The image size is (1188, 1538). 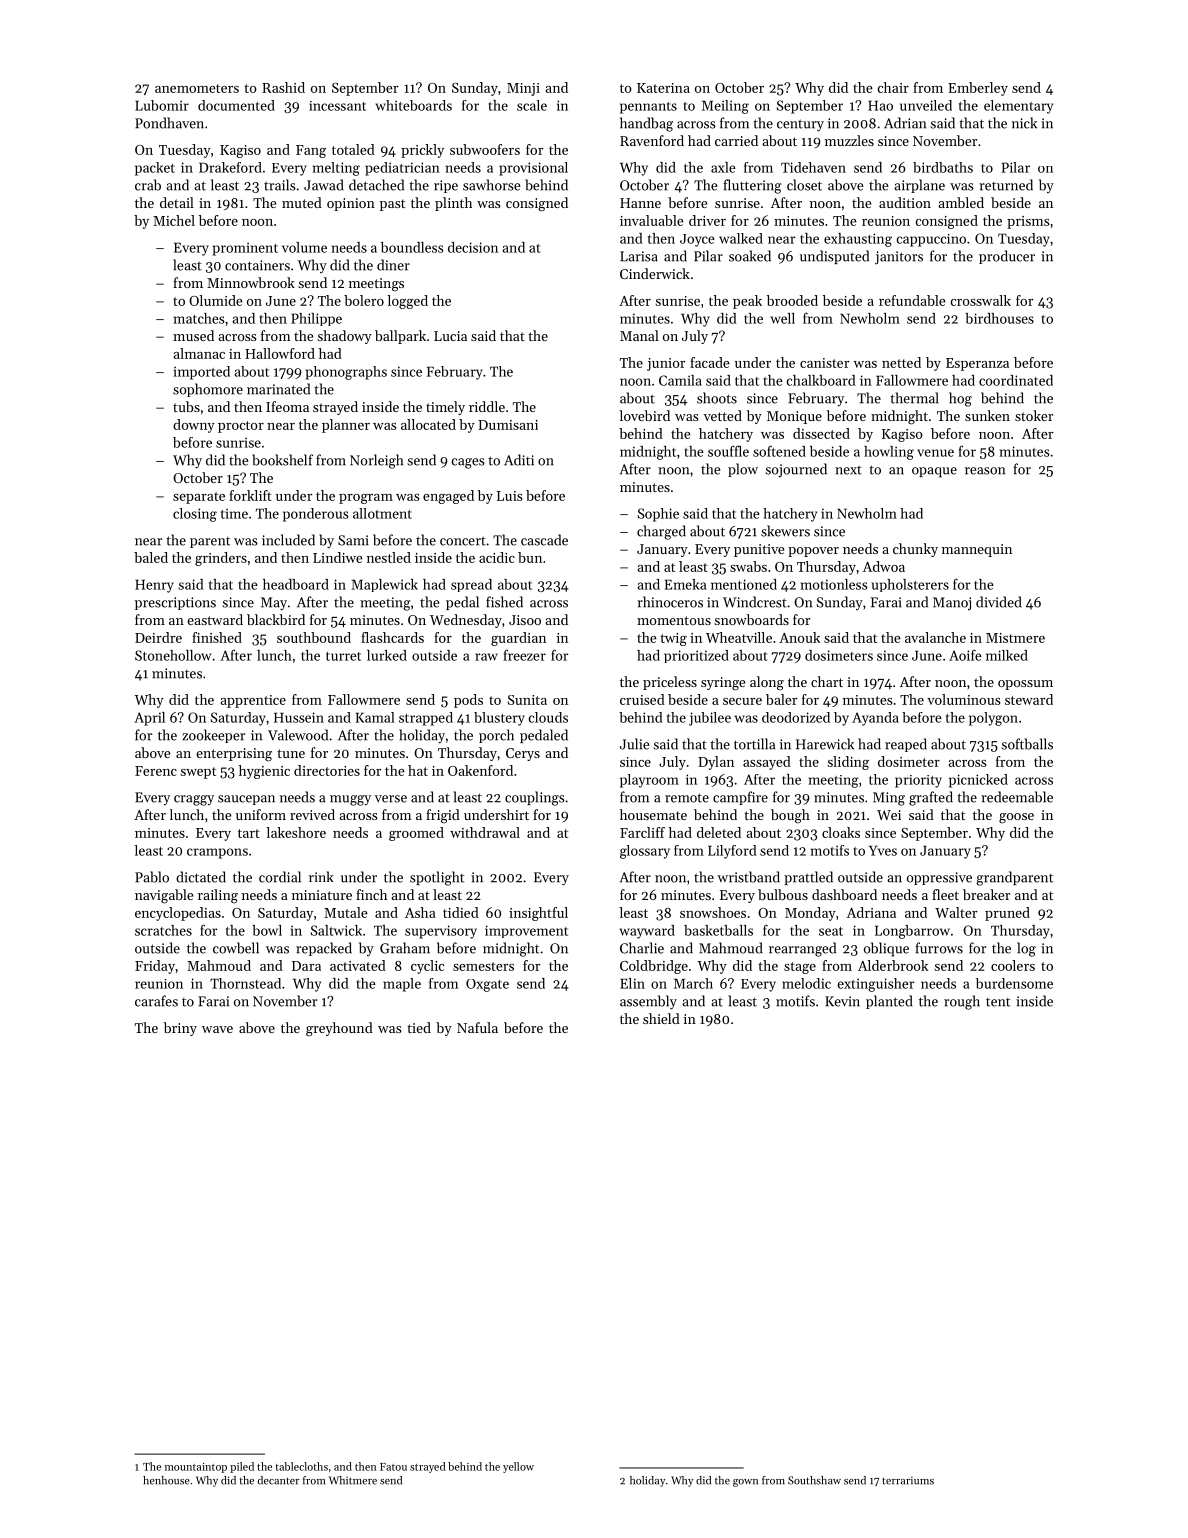 I want to click on cloaks, so click(x=841, y=832).
